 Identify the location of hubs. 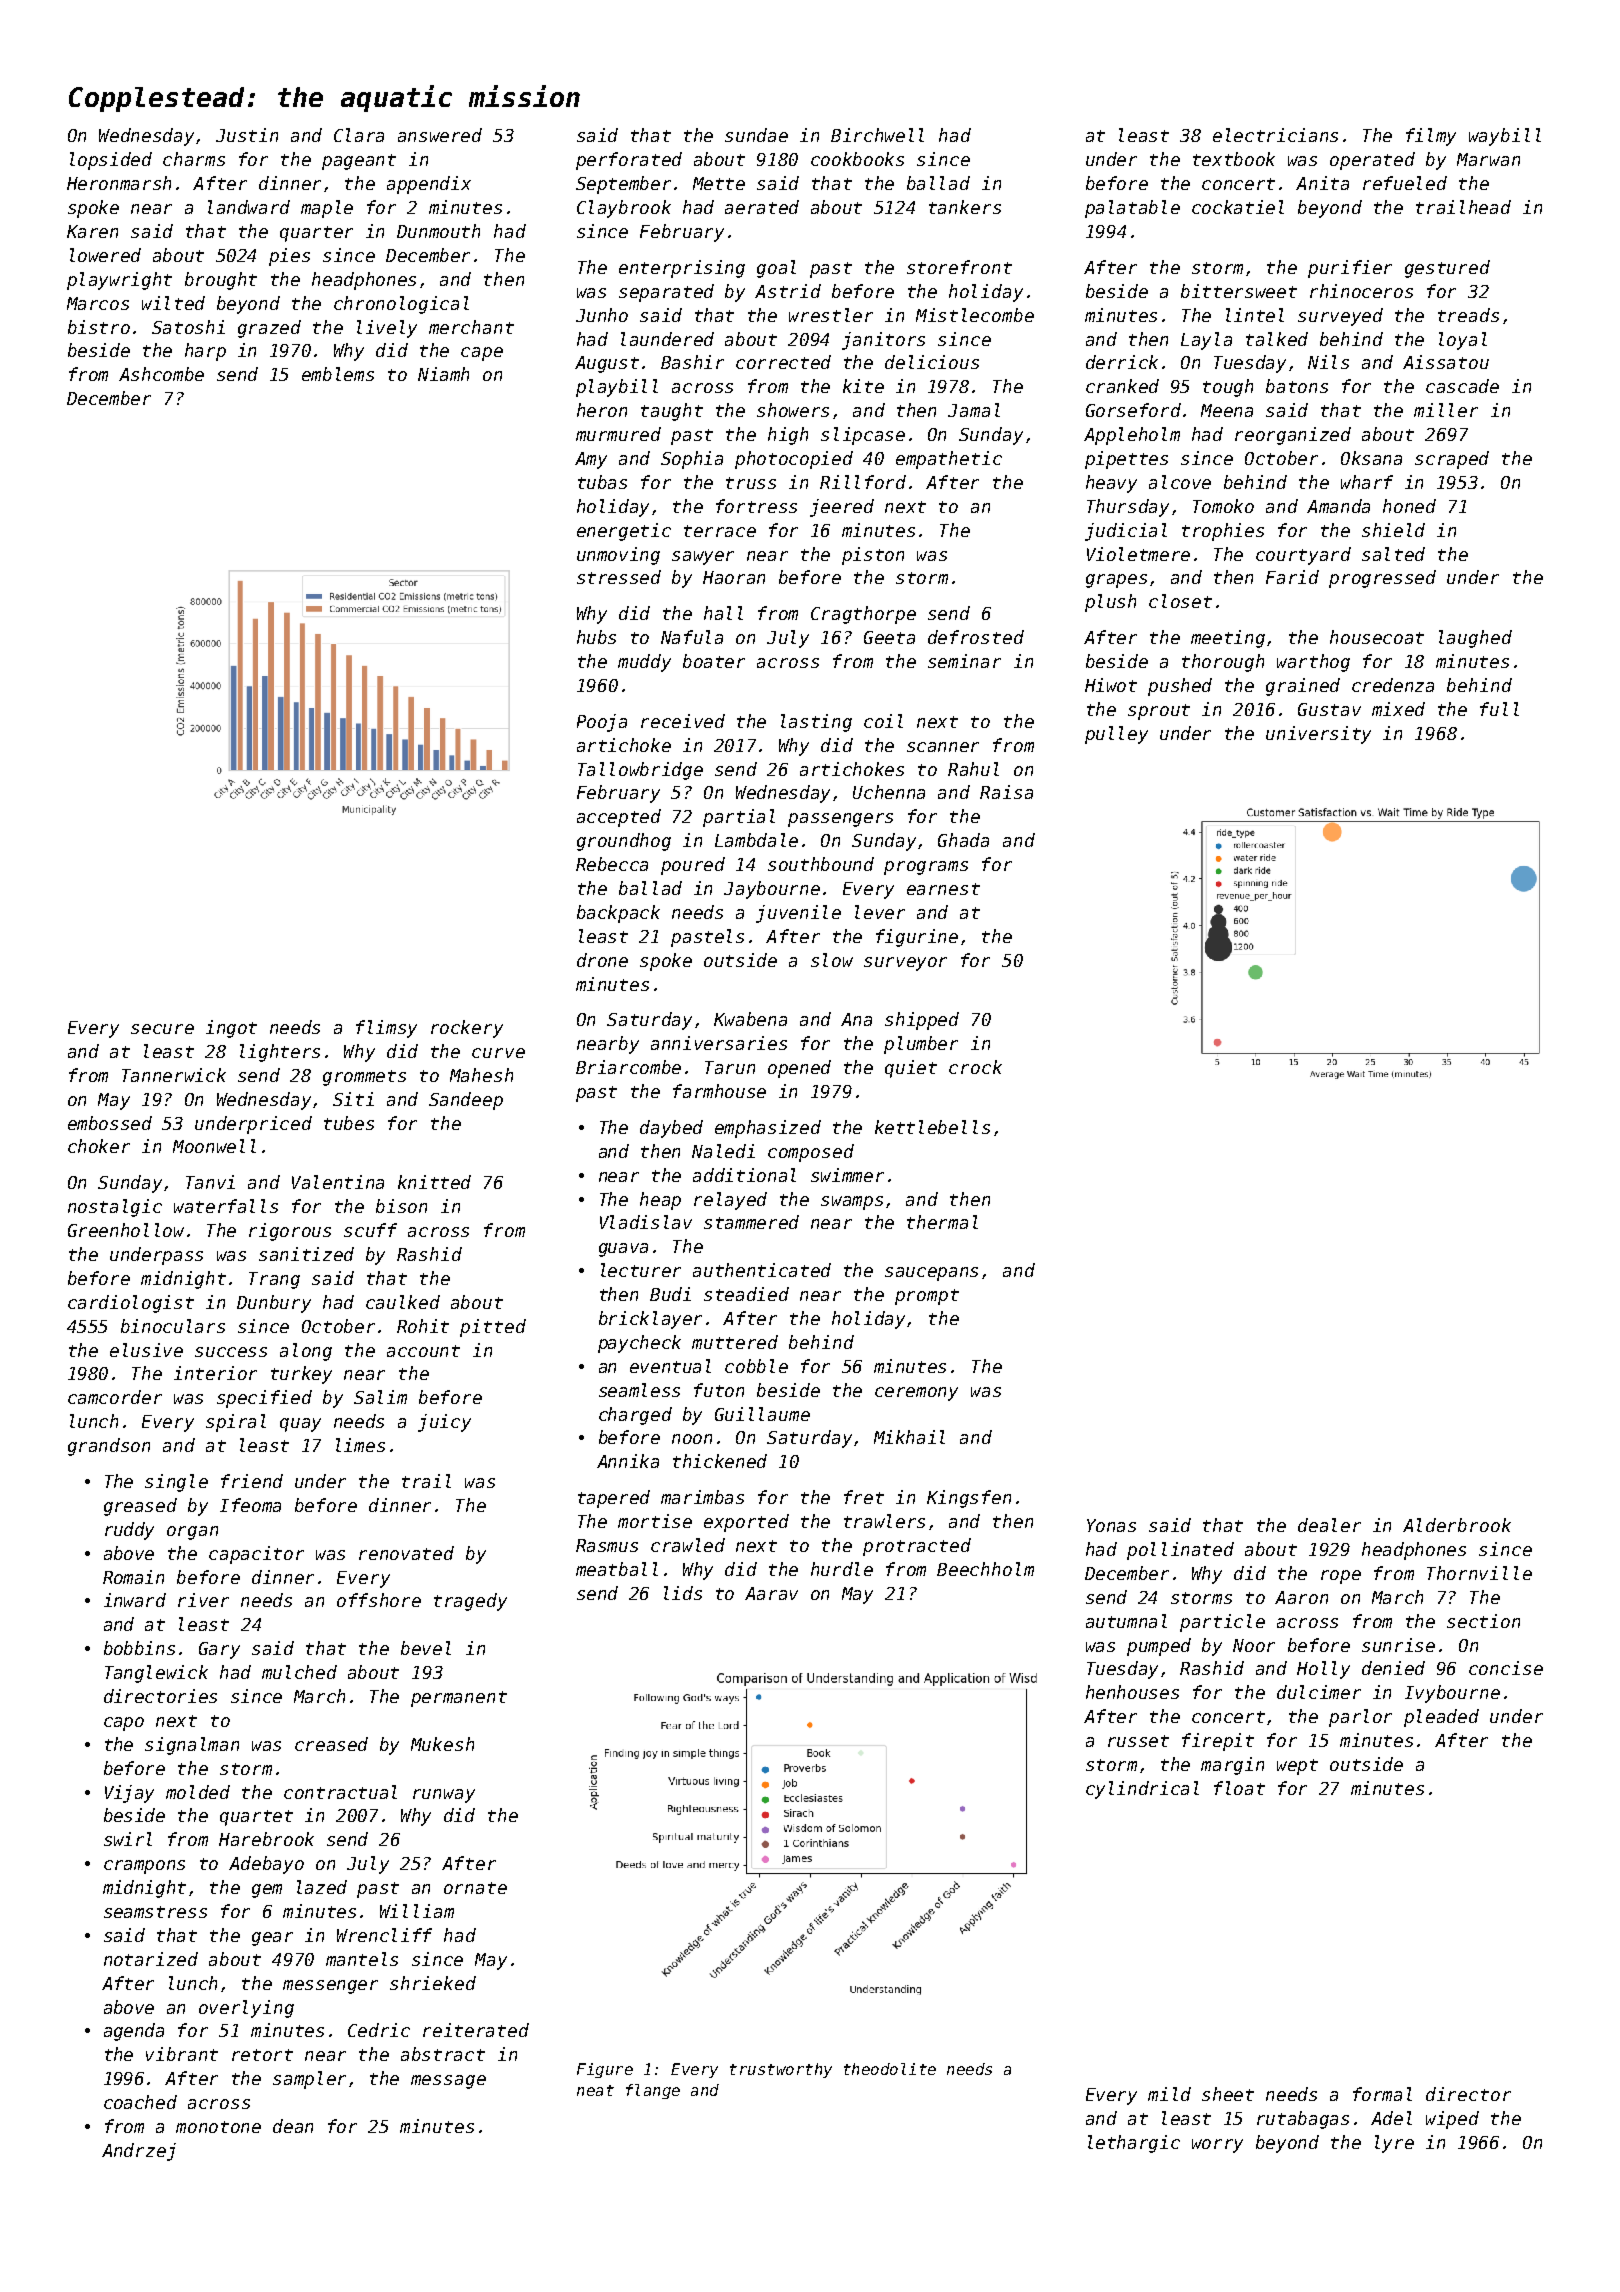
(596, 637).
